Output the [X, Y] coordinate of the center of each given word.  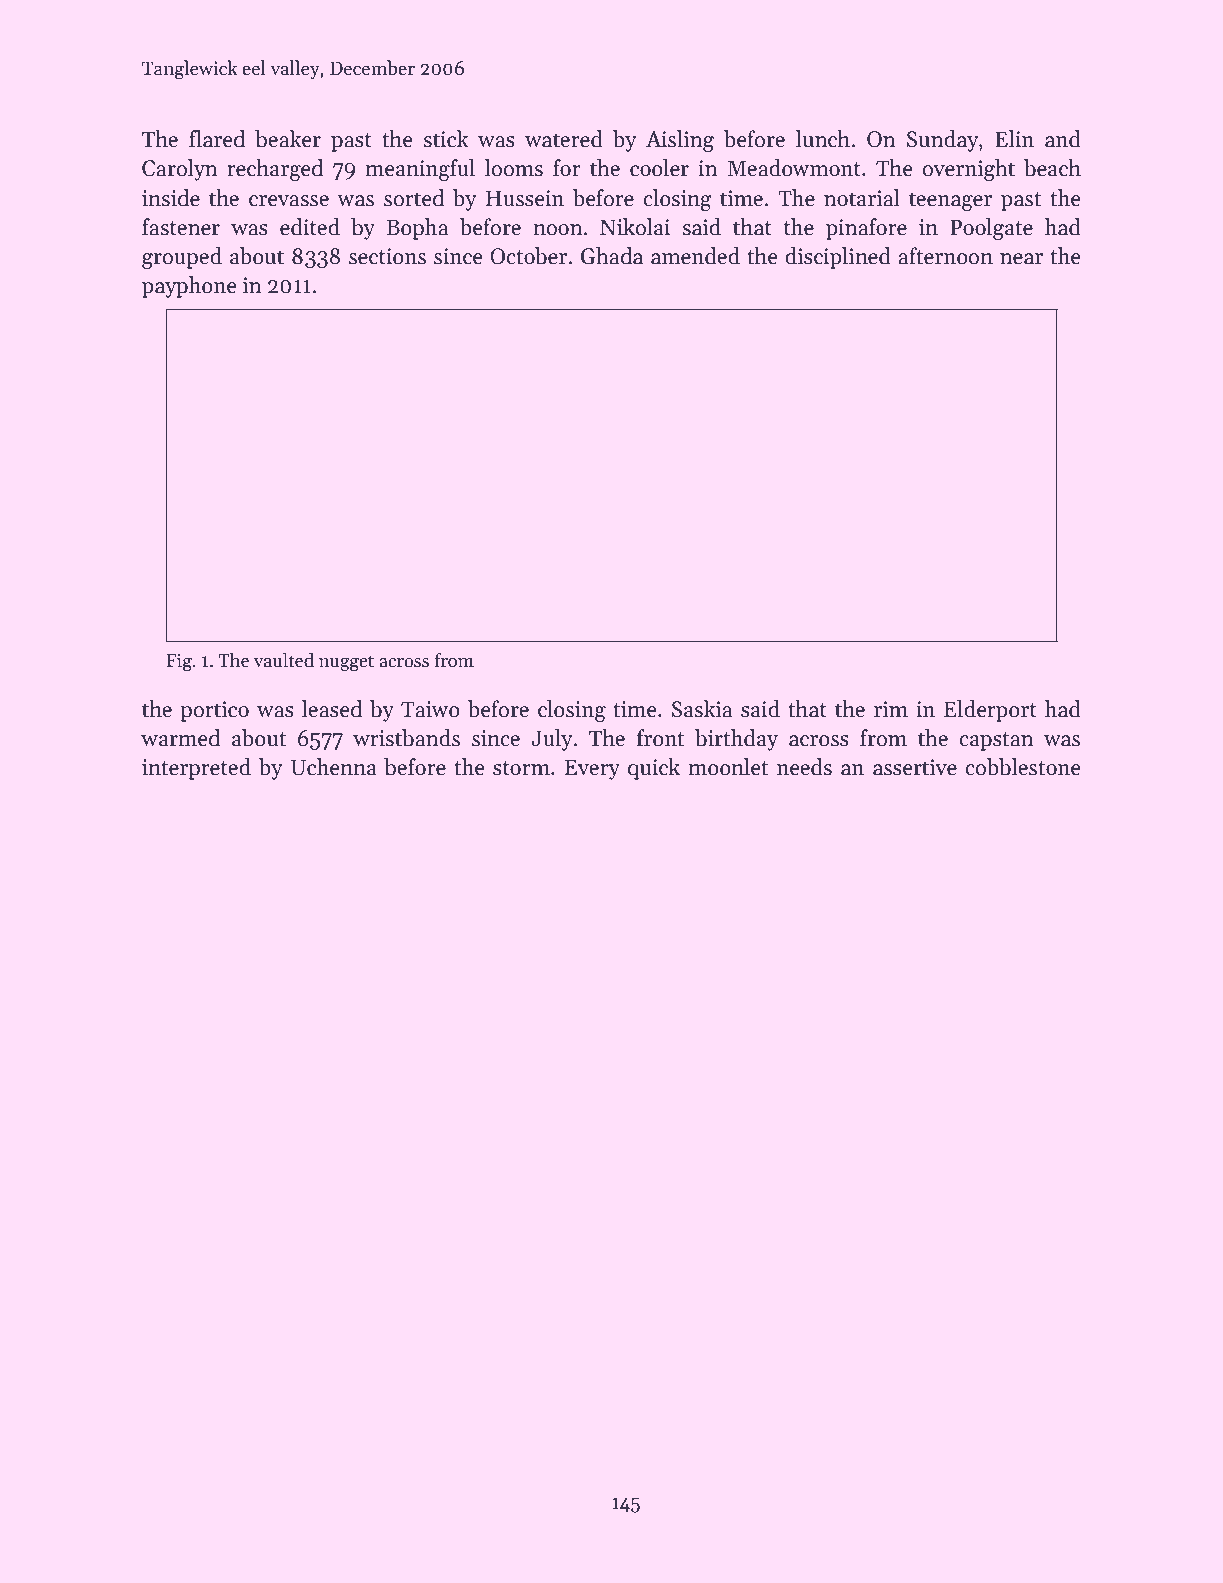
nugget [346, 663]
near [1021, 259]
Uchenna [334, 767]
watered [564, 139]
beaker [288, 139]
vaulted [283, 660]
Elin [1014, 138]
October [528, 256]
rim [891, 709]
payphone [189, 287]
